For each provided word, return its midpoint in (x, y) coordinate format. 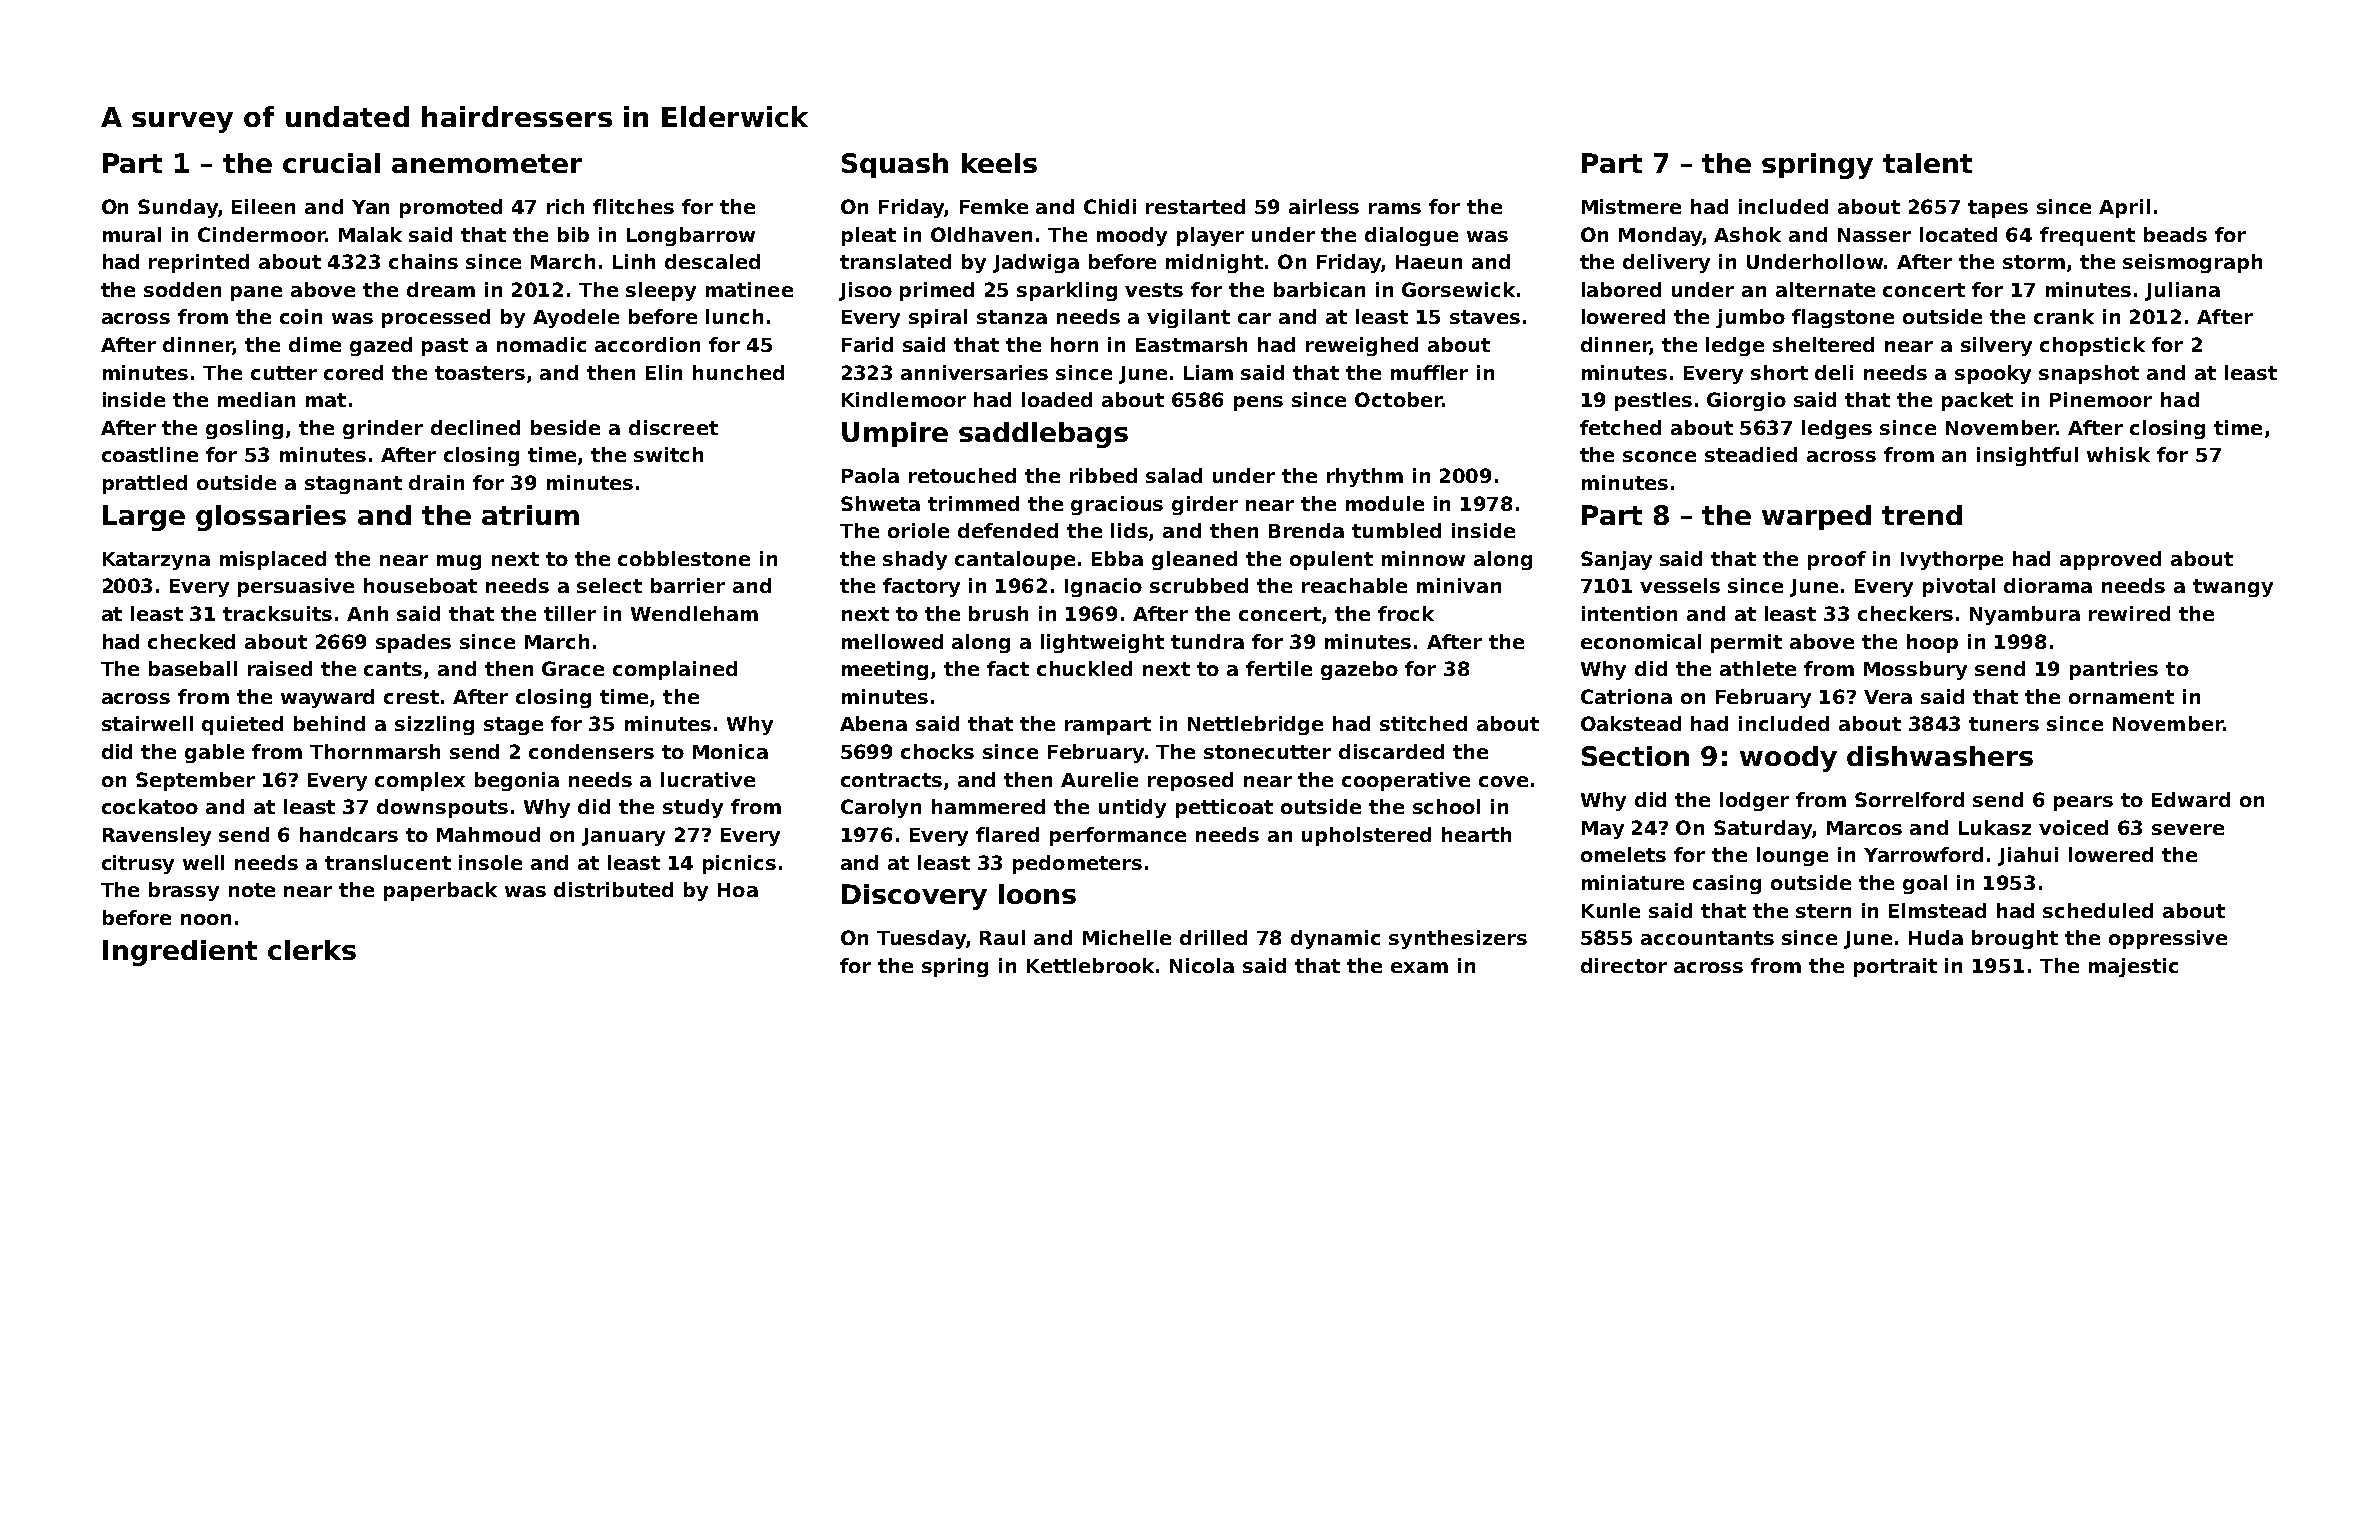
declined (475, 427)
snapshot (2089, 374)
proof (1837, 560)
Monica (730, 751)
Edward (2191, 799)
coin (301, 316)
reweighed (1362, 346)
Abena (873, 723)
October (1398, 399)
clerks (312, 950)
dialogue (1411, 236)
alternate (1825, 289)
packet (1977, 401)
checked (191, 641)
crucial (331, 163)
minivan (1459, 585)
